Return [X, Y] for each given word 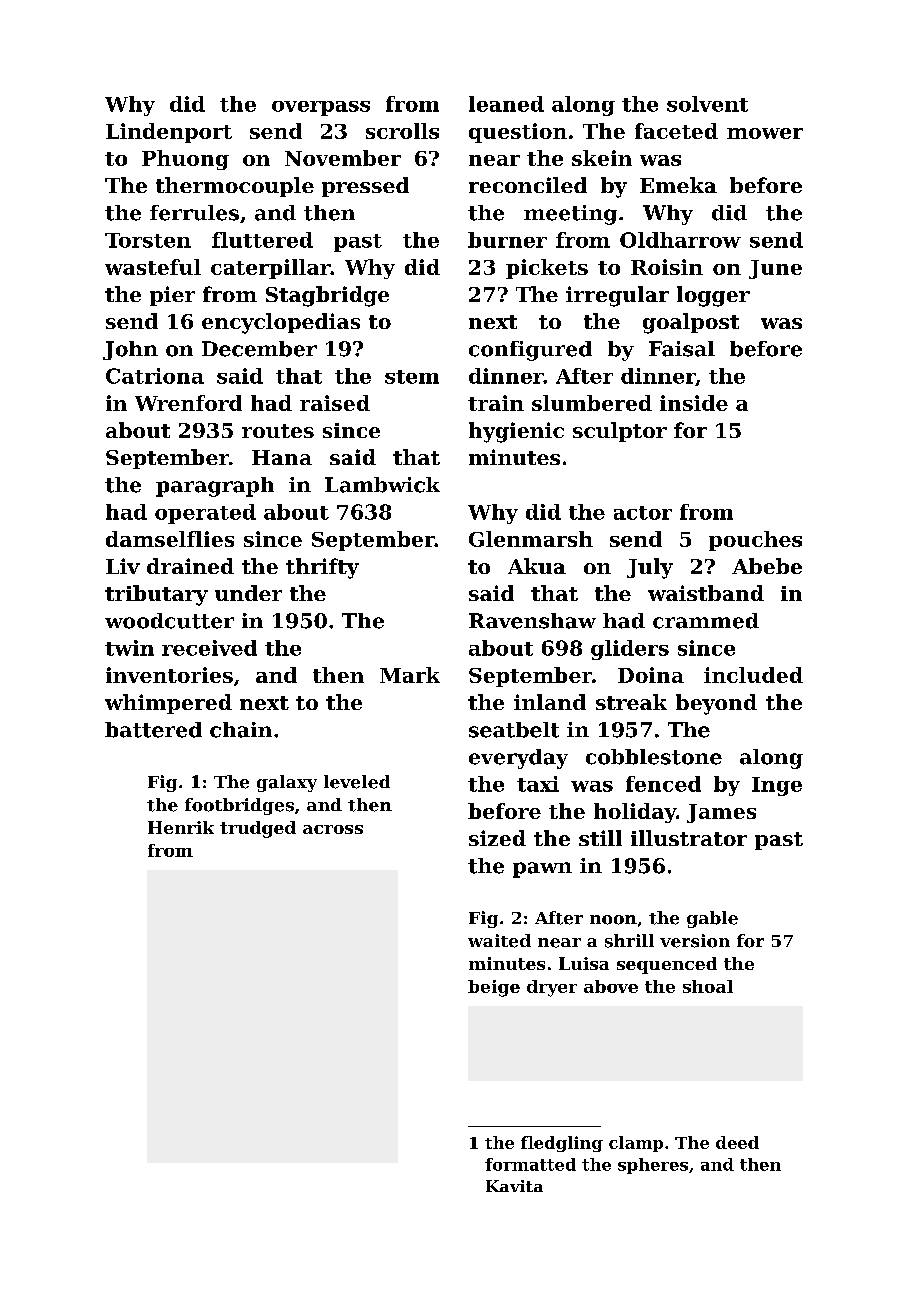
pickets [547, 269]
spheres [653, 1166]
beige [494, 988]
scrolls [402, 131]
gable [712, 919]
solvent [707, 104]
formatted [530, 1164]
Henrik [181, 827]
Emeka [678, 185]
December [259, 349]
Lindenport [169, 133]
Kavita [514, 1186]
